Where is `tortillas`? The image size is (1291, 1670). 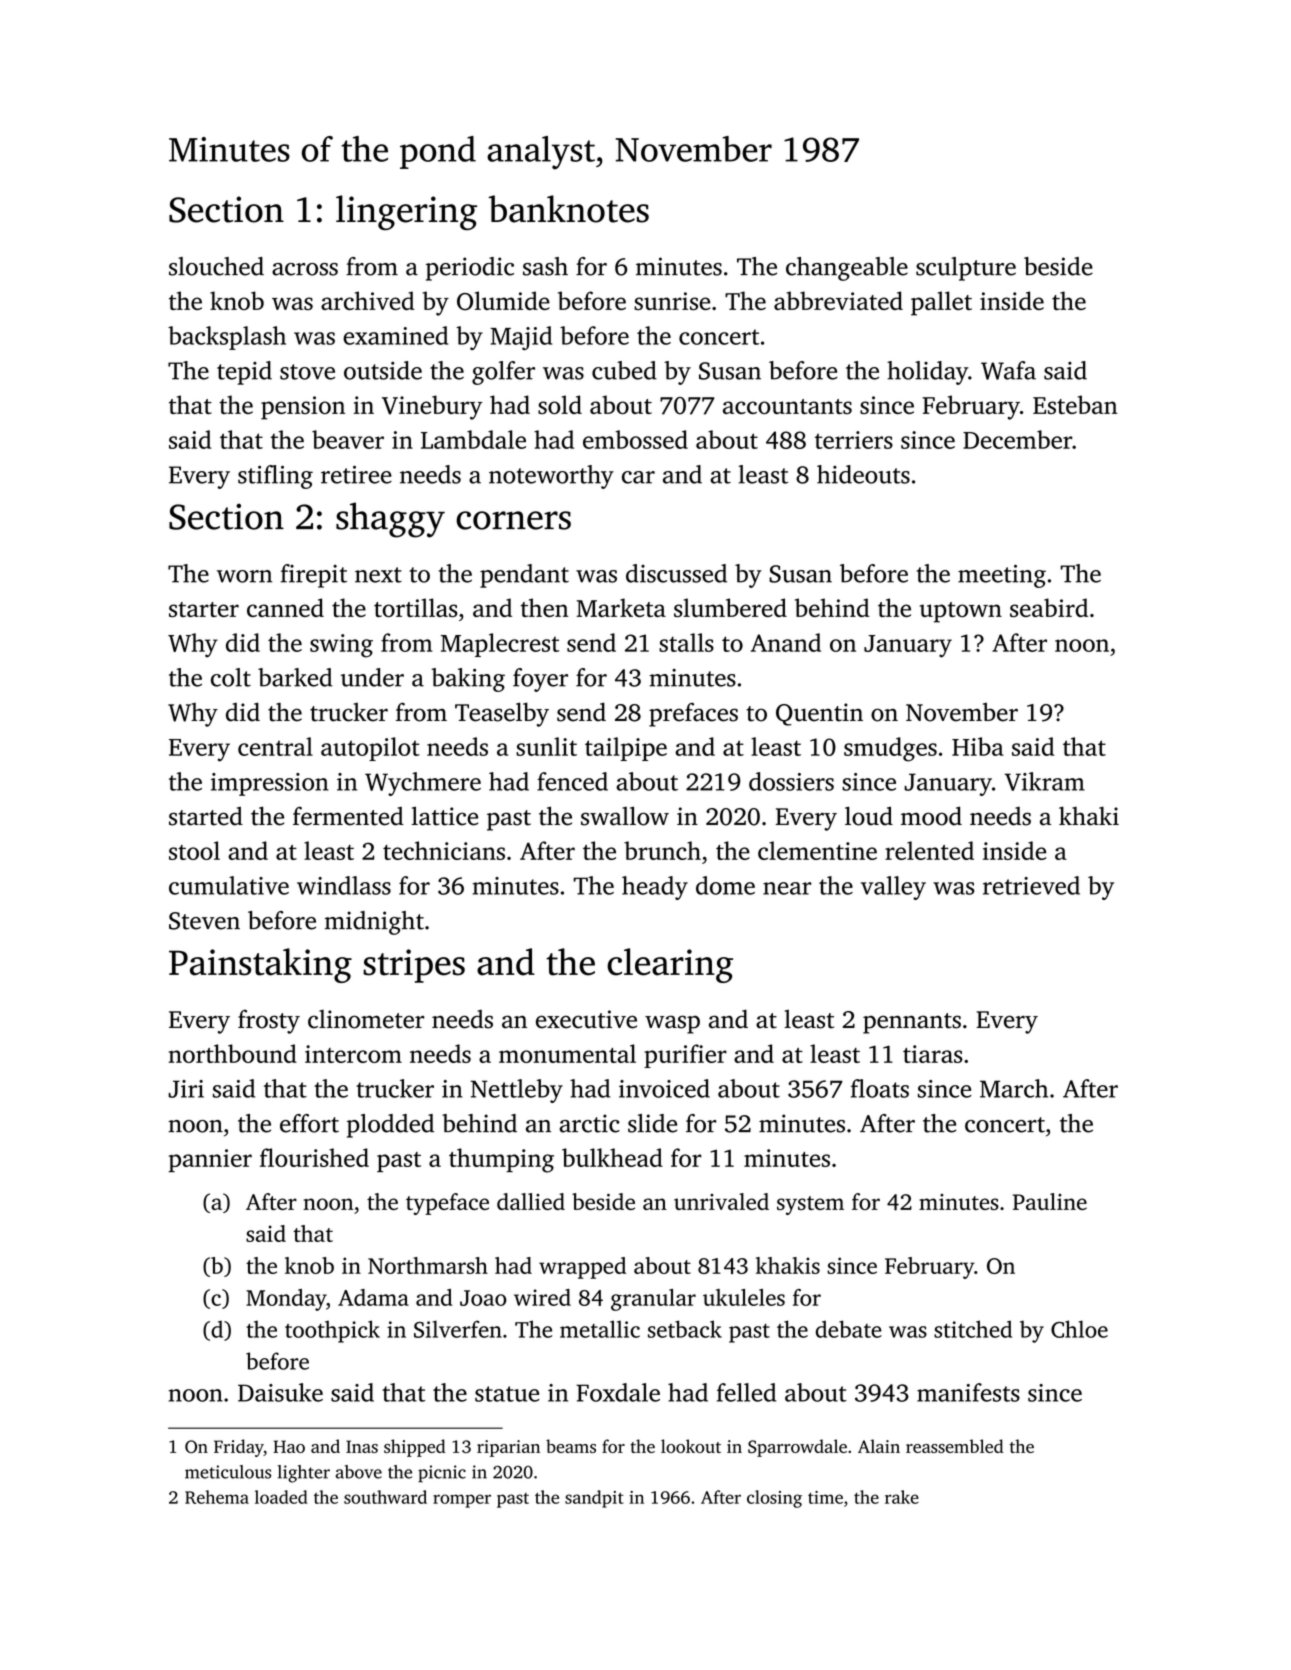 tortillas is located at coordinates (416, 607).
